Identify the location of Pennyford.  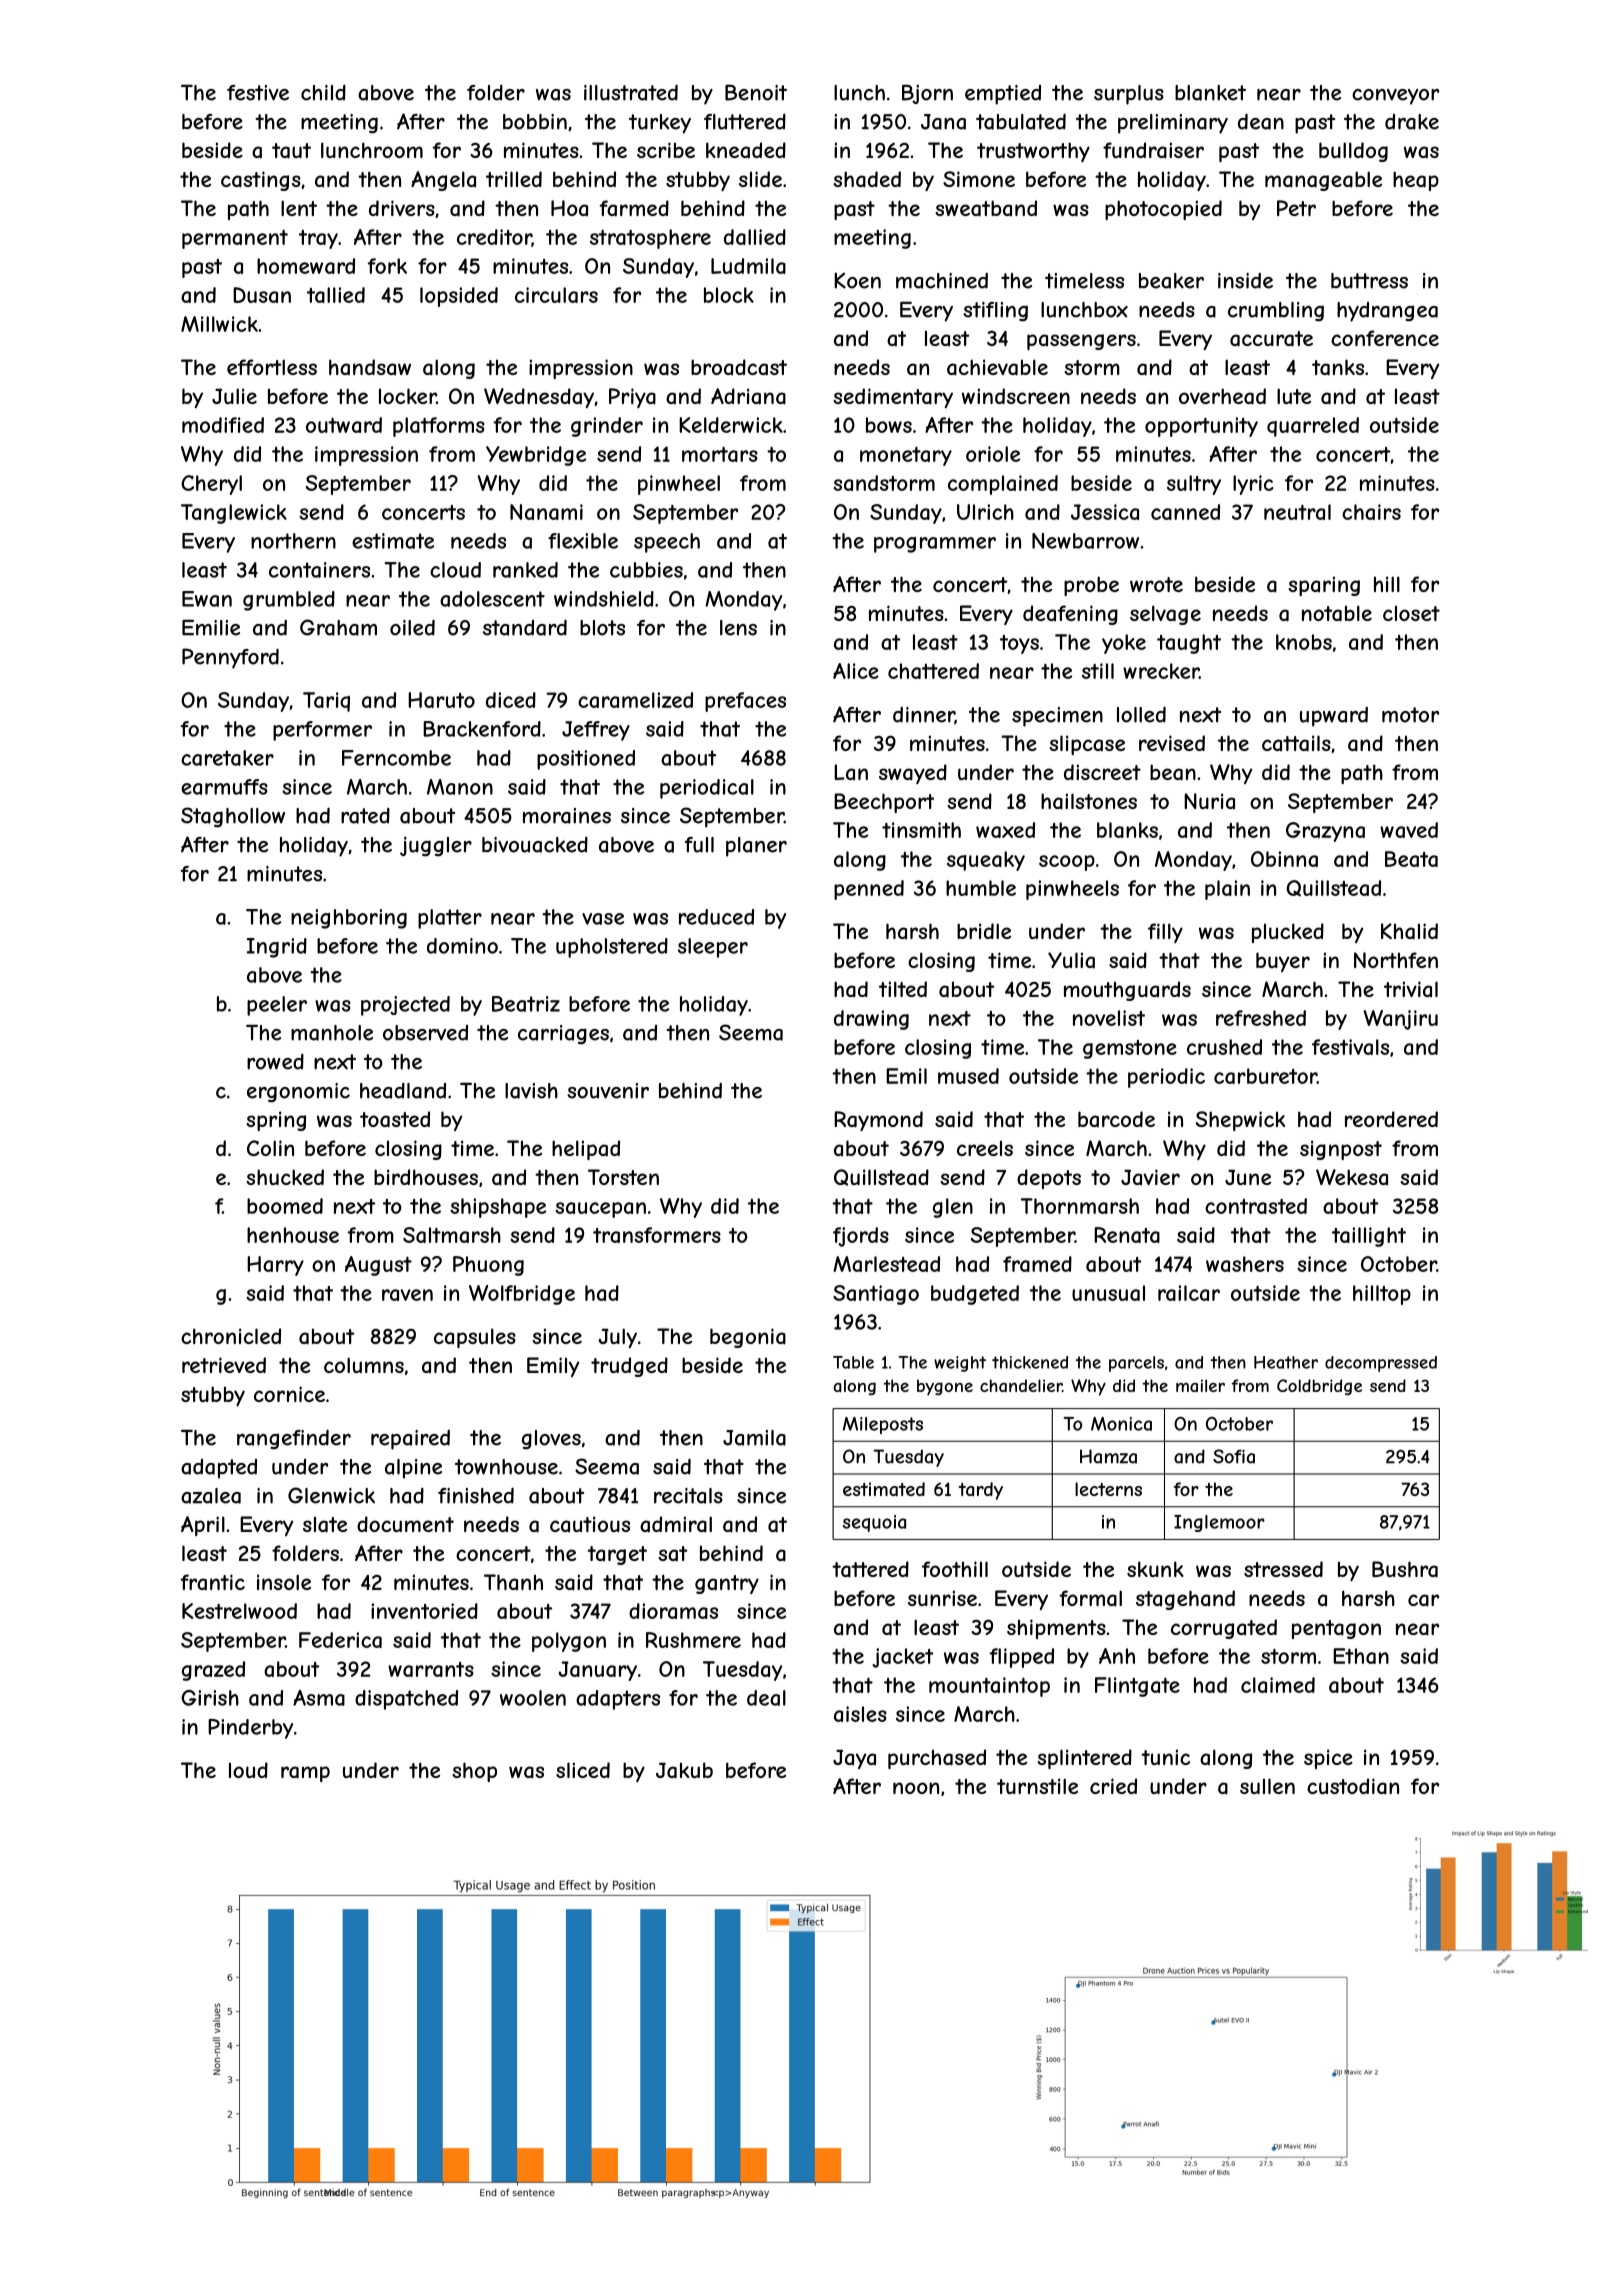
(230, 658).
